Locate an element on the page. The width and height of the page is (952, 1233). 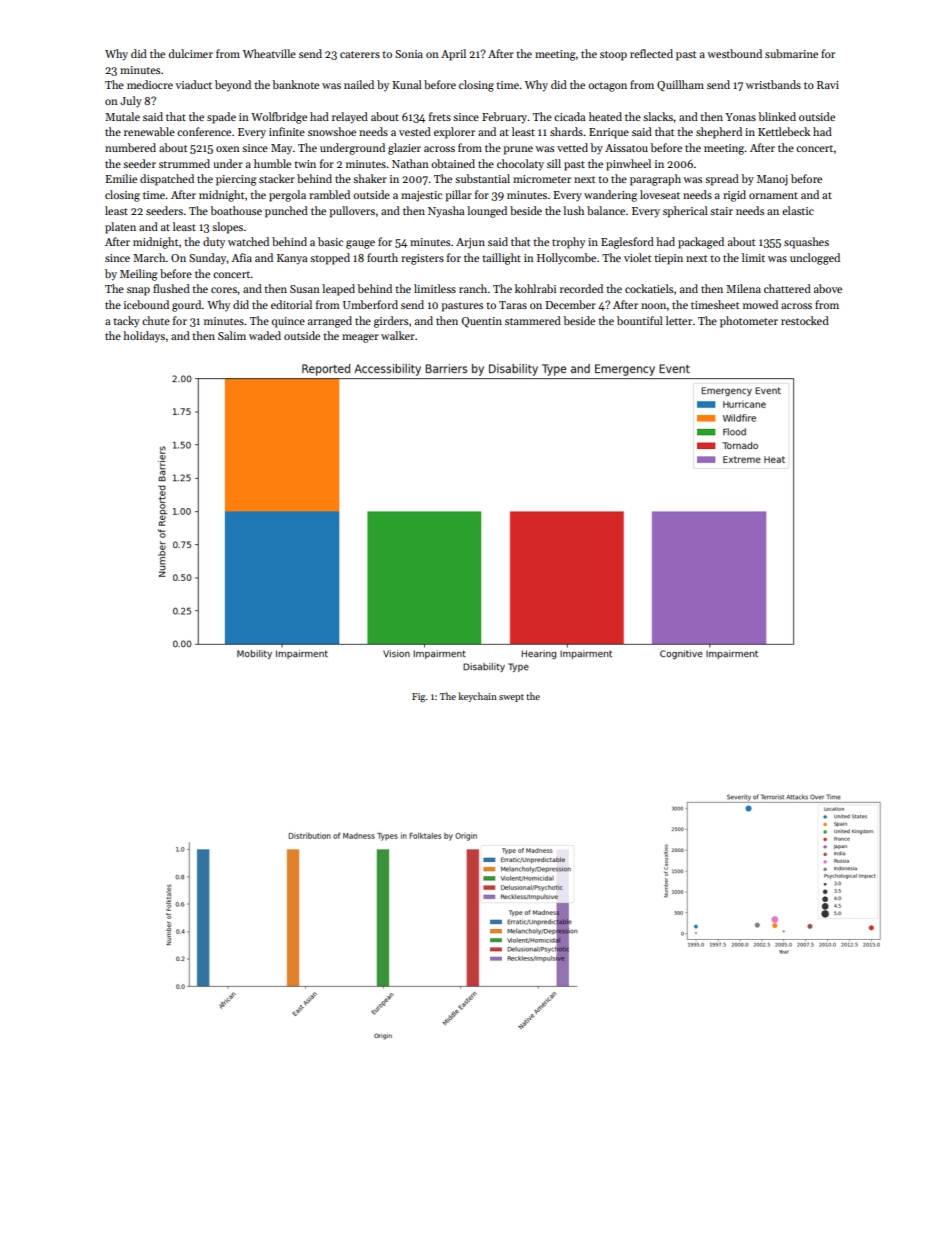
shaker is located at coordinates (370, 178).
